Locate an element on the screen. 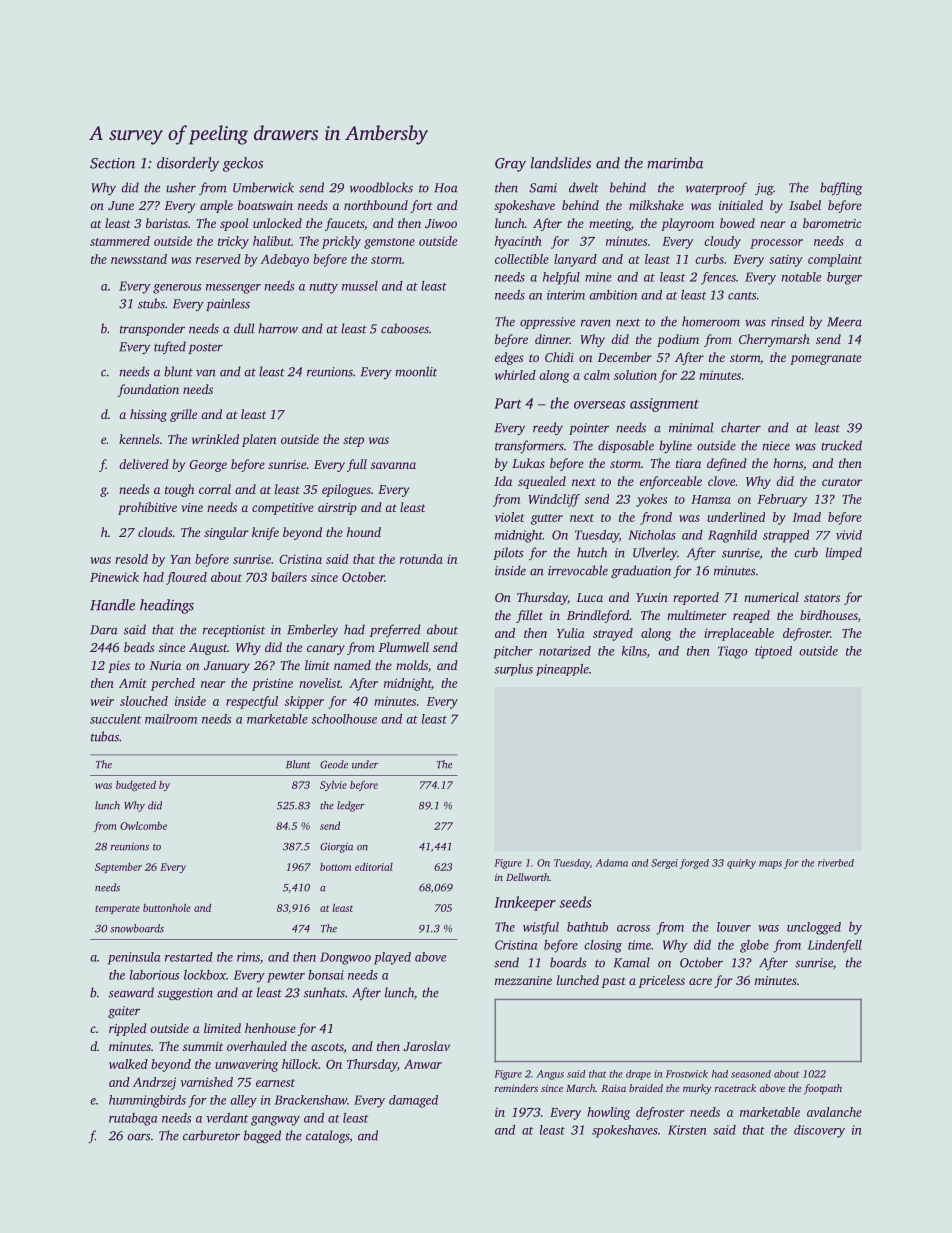 This screenshot has height=1233, width=952. Adama is located at coordinates (611, 863).
